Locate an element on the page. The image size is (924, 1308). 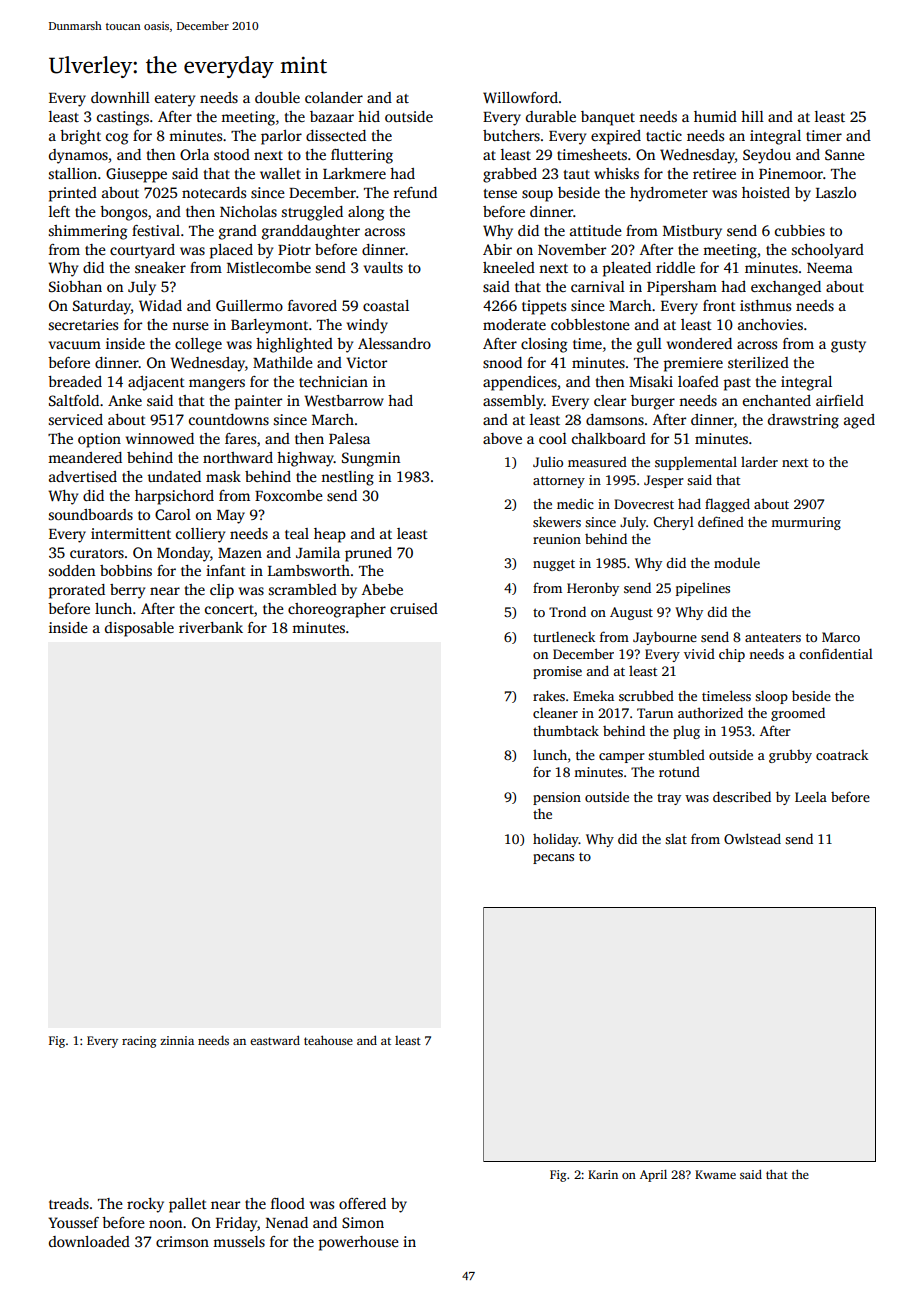
flood is located at coordinates (288, 1203).
